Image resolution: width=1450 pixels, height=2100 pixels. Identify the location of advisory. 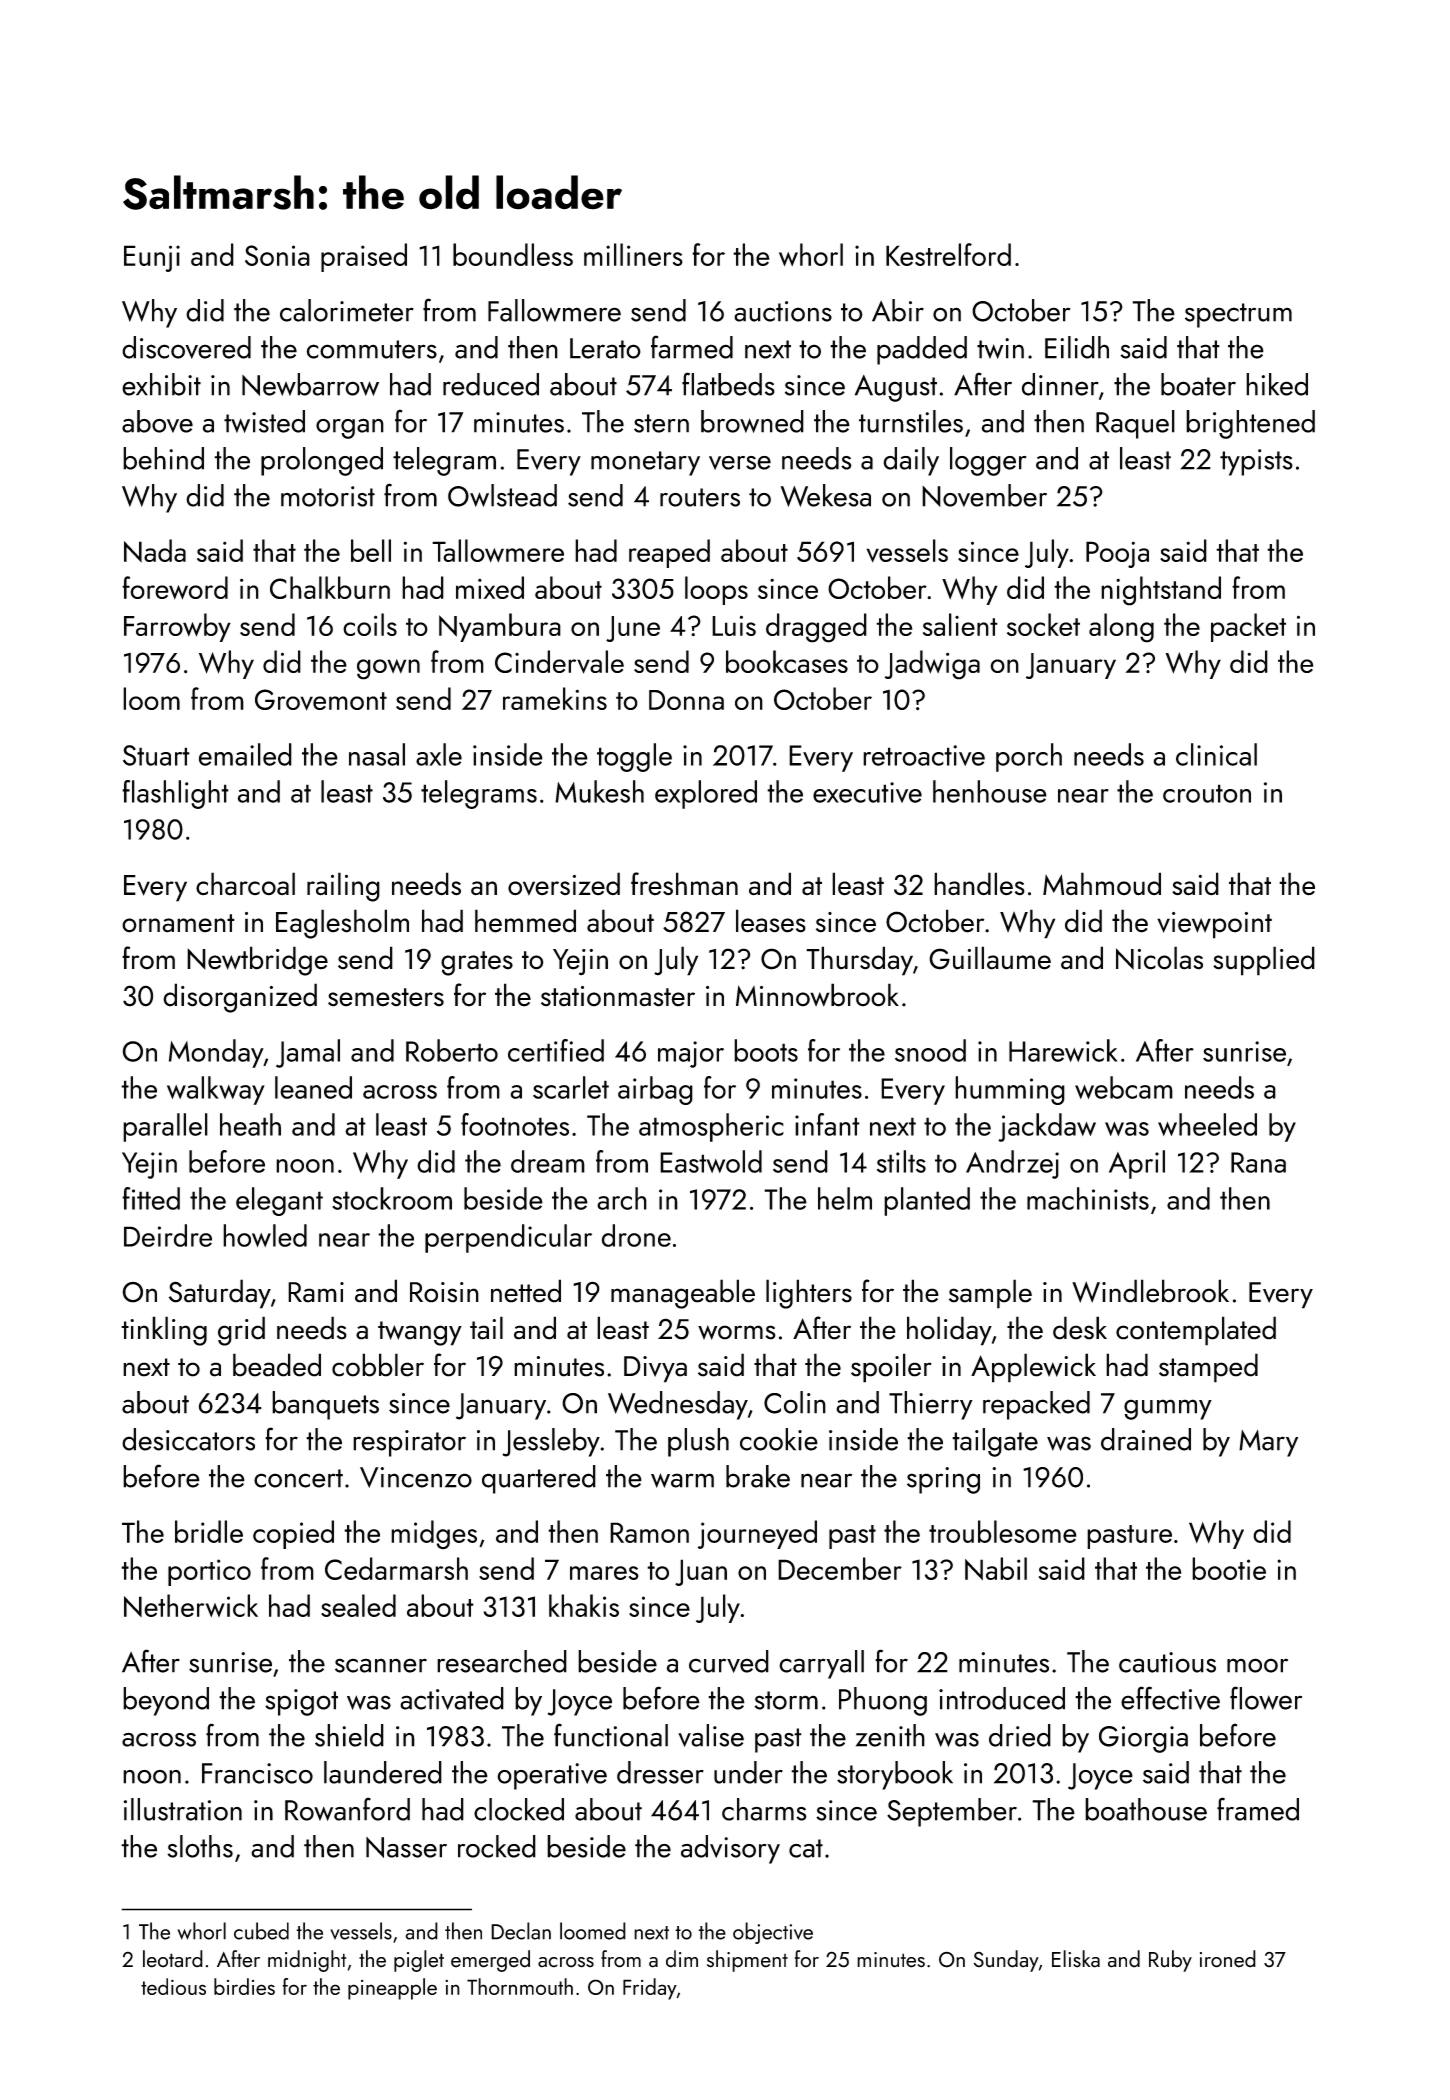
(730, 1849).
